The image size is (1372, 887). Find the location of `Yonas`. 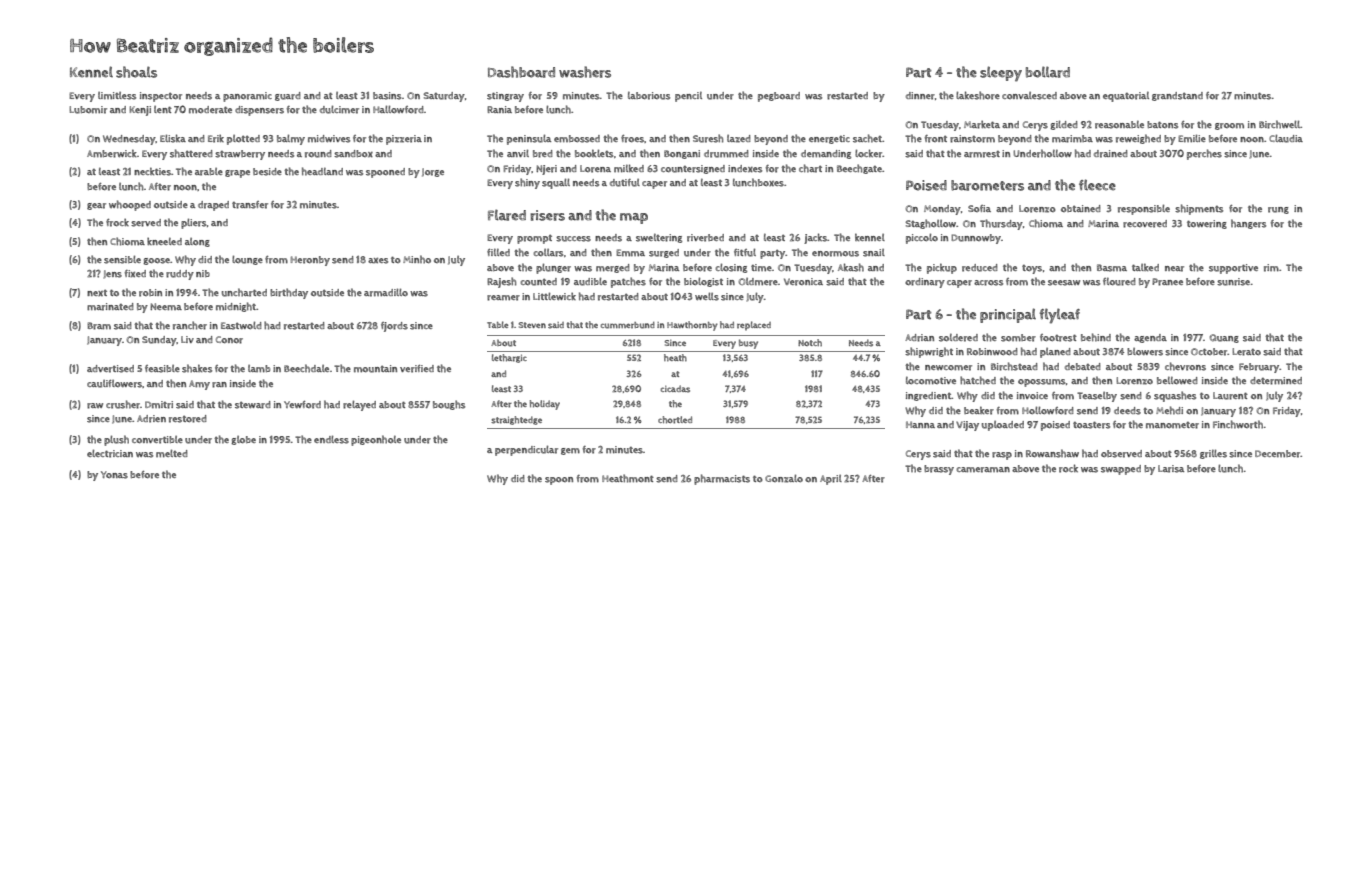

Yonas is located at coordinates (114, 475).
